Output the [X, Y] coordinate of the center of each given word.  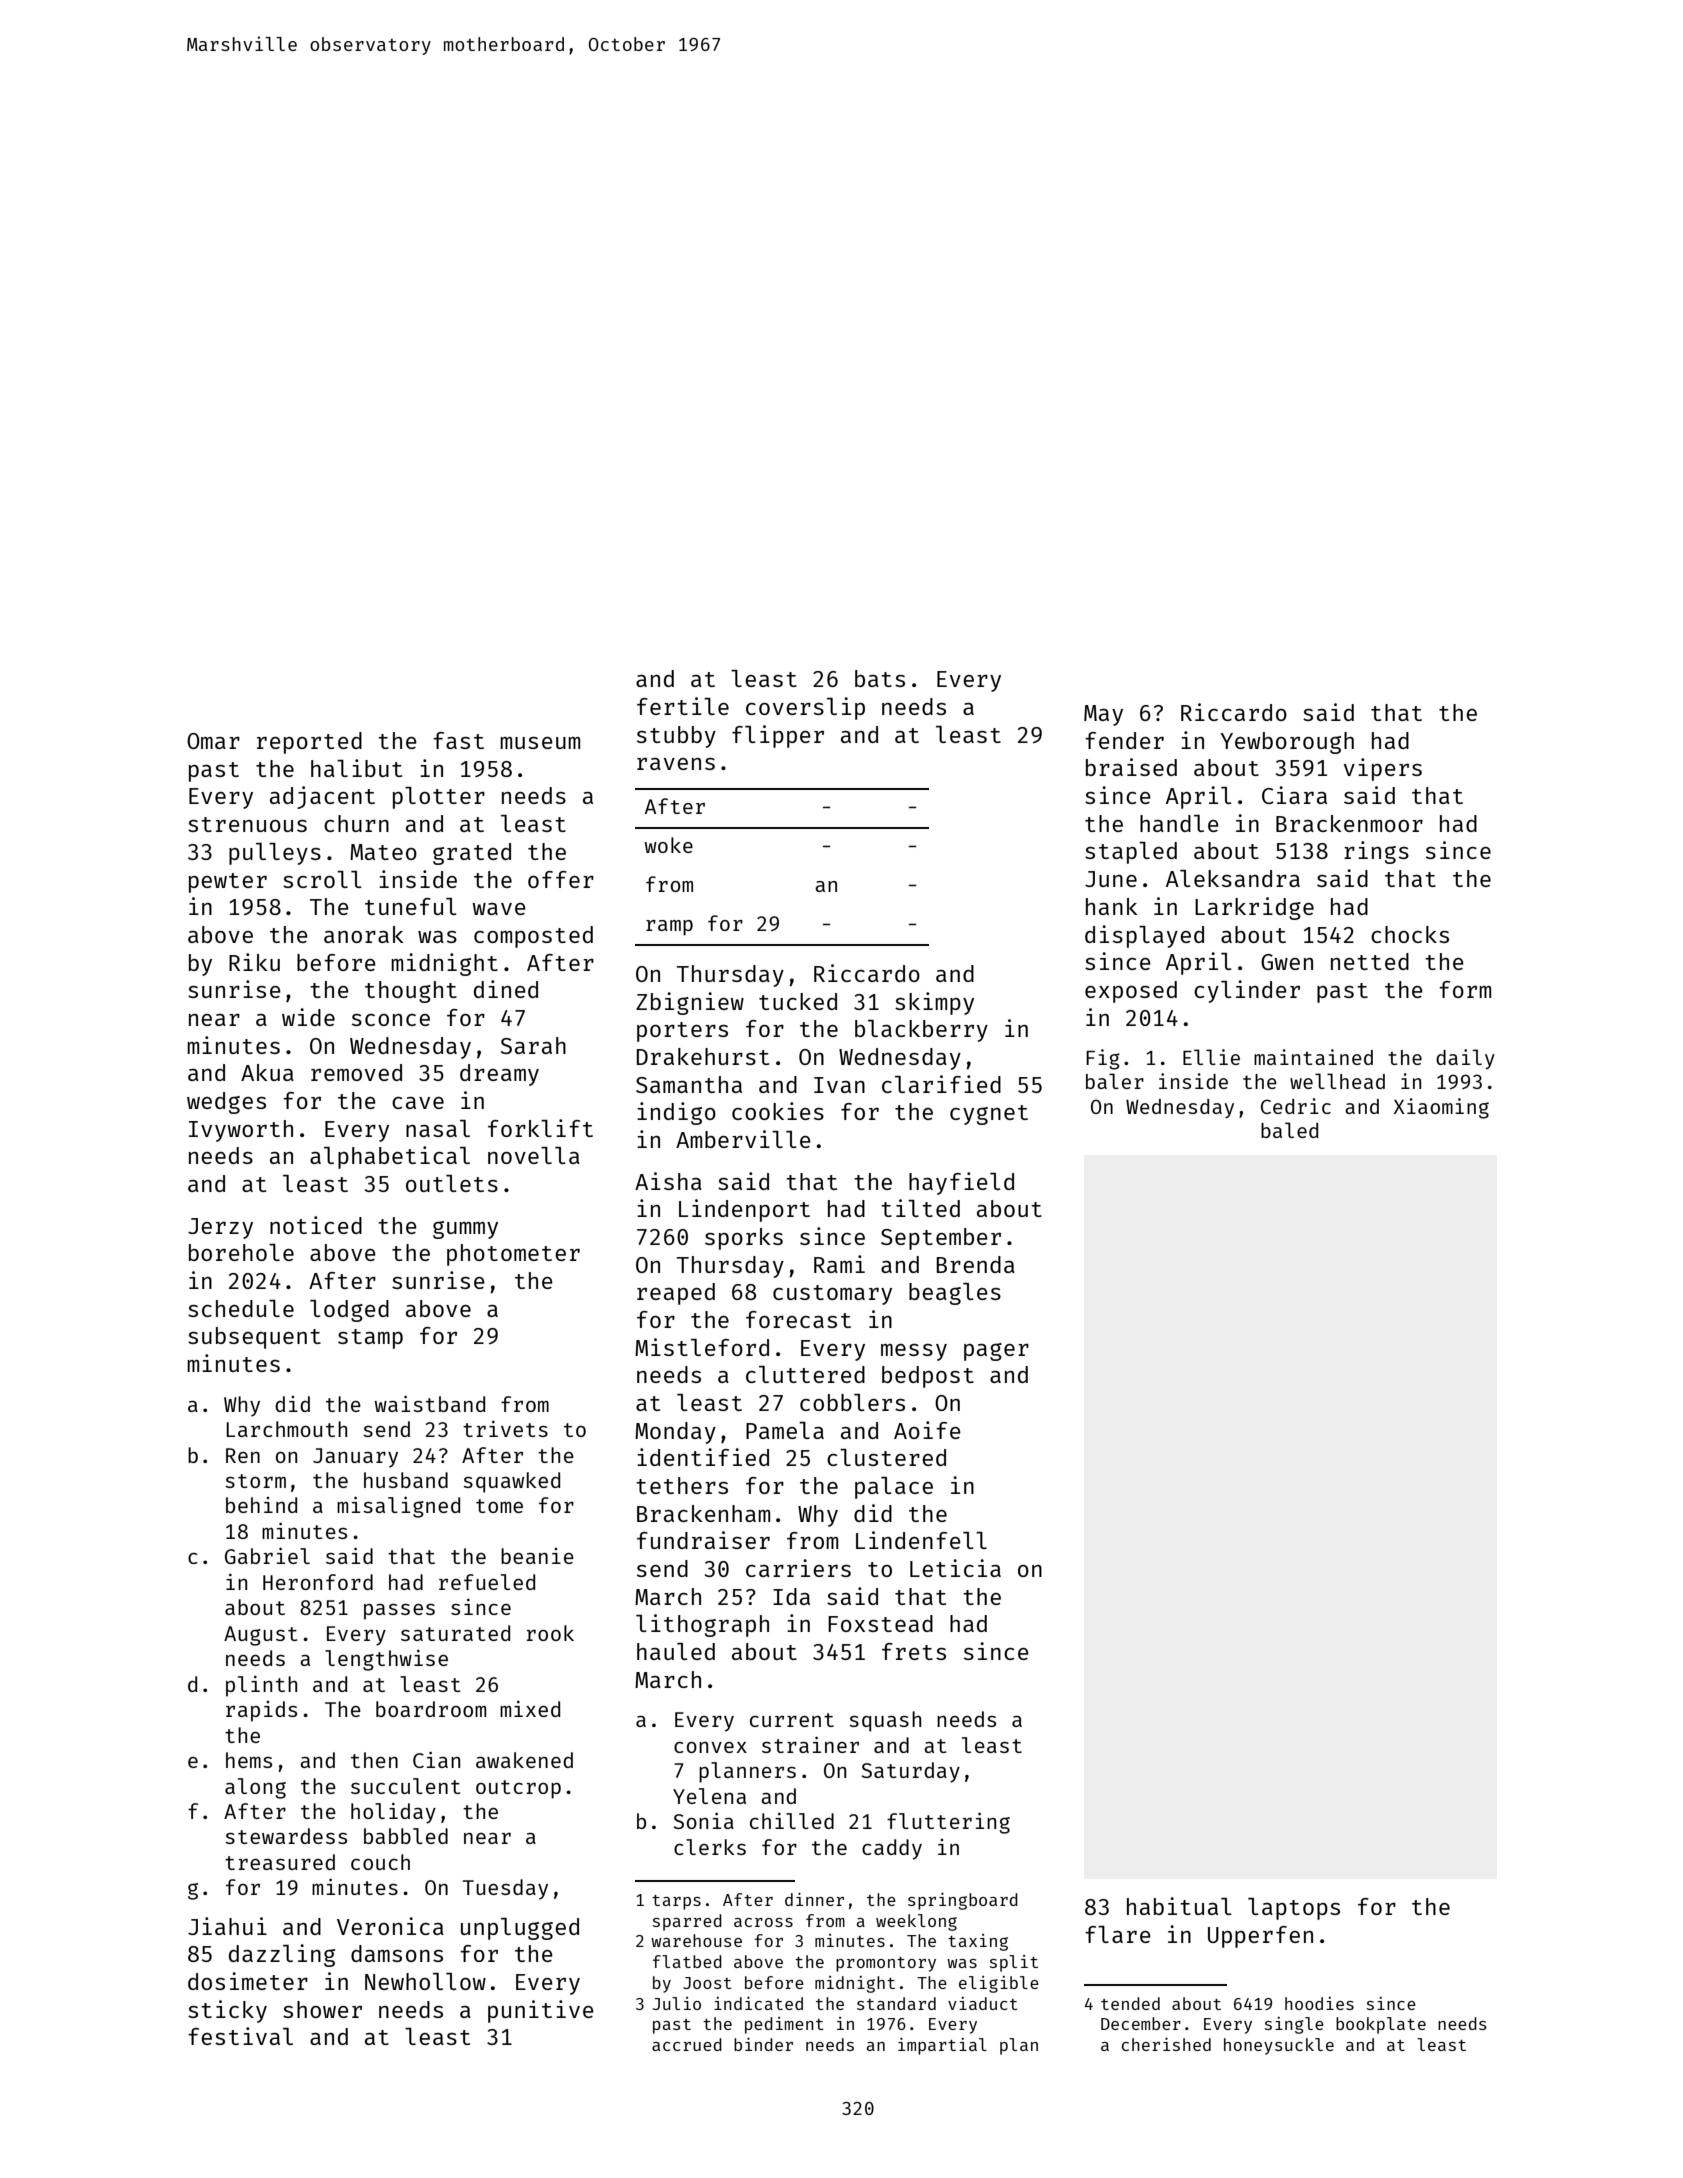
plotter [439, 798]
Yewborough [1287, 743]
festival [240, 2036]
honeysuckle [1279, 2046]
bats [880, 678]
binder [763, 2044]
